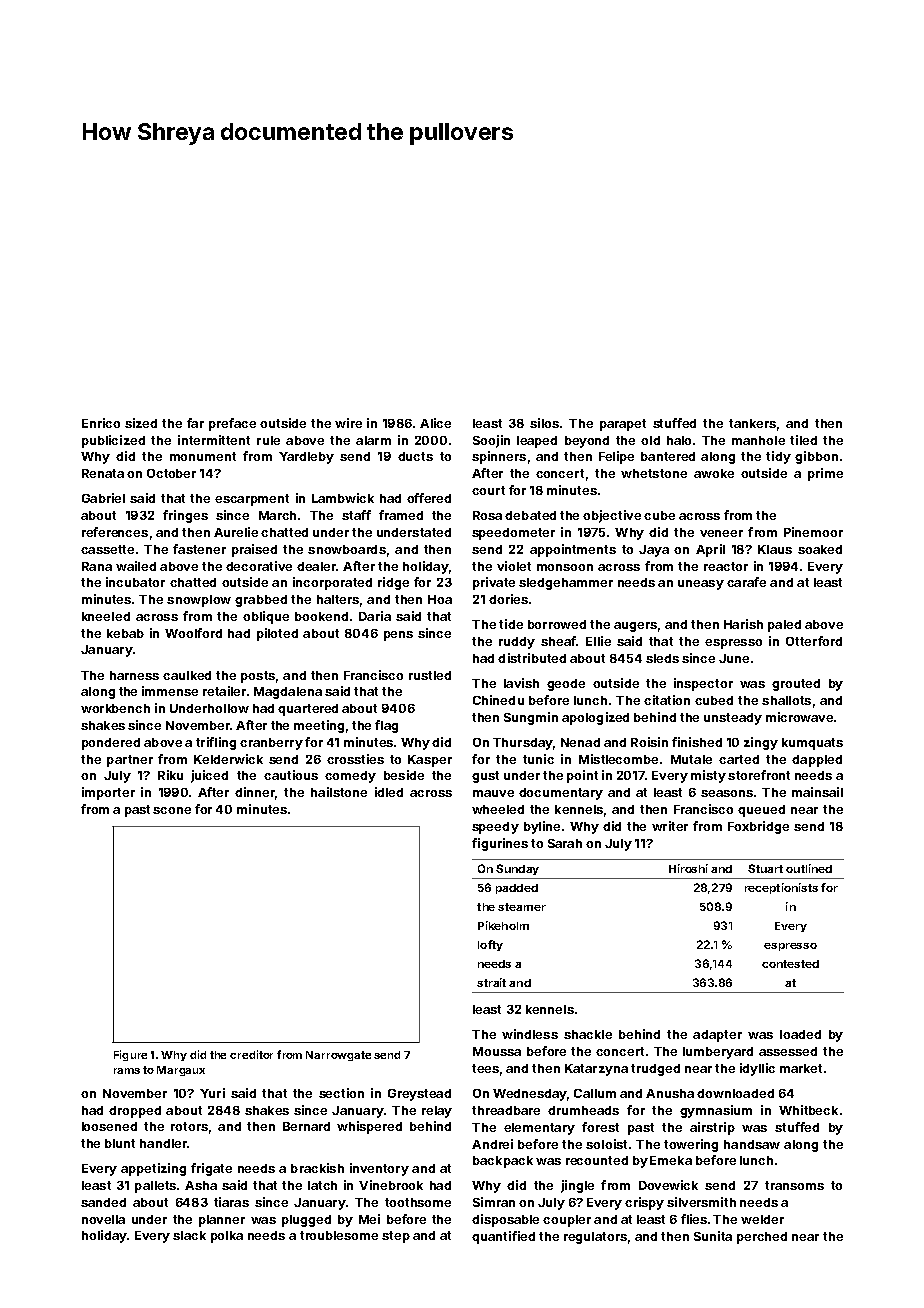 Image resolution: width=924 pixels, height=1308 pixels. What do you see at coordinates (391, 1185) in the image?
I see `Vinebrook` at bounding box center [391, 1185].
